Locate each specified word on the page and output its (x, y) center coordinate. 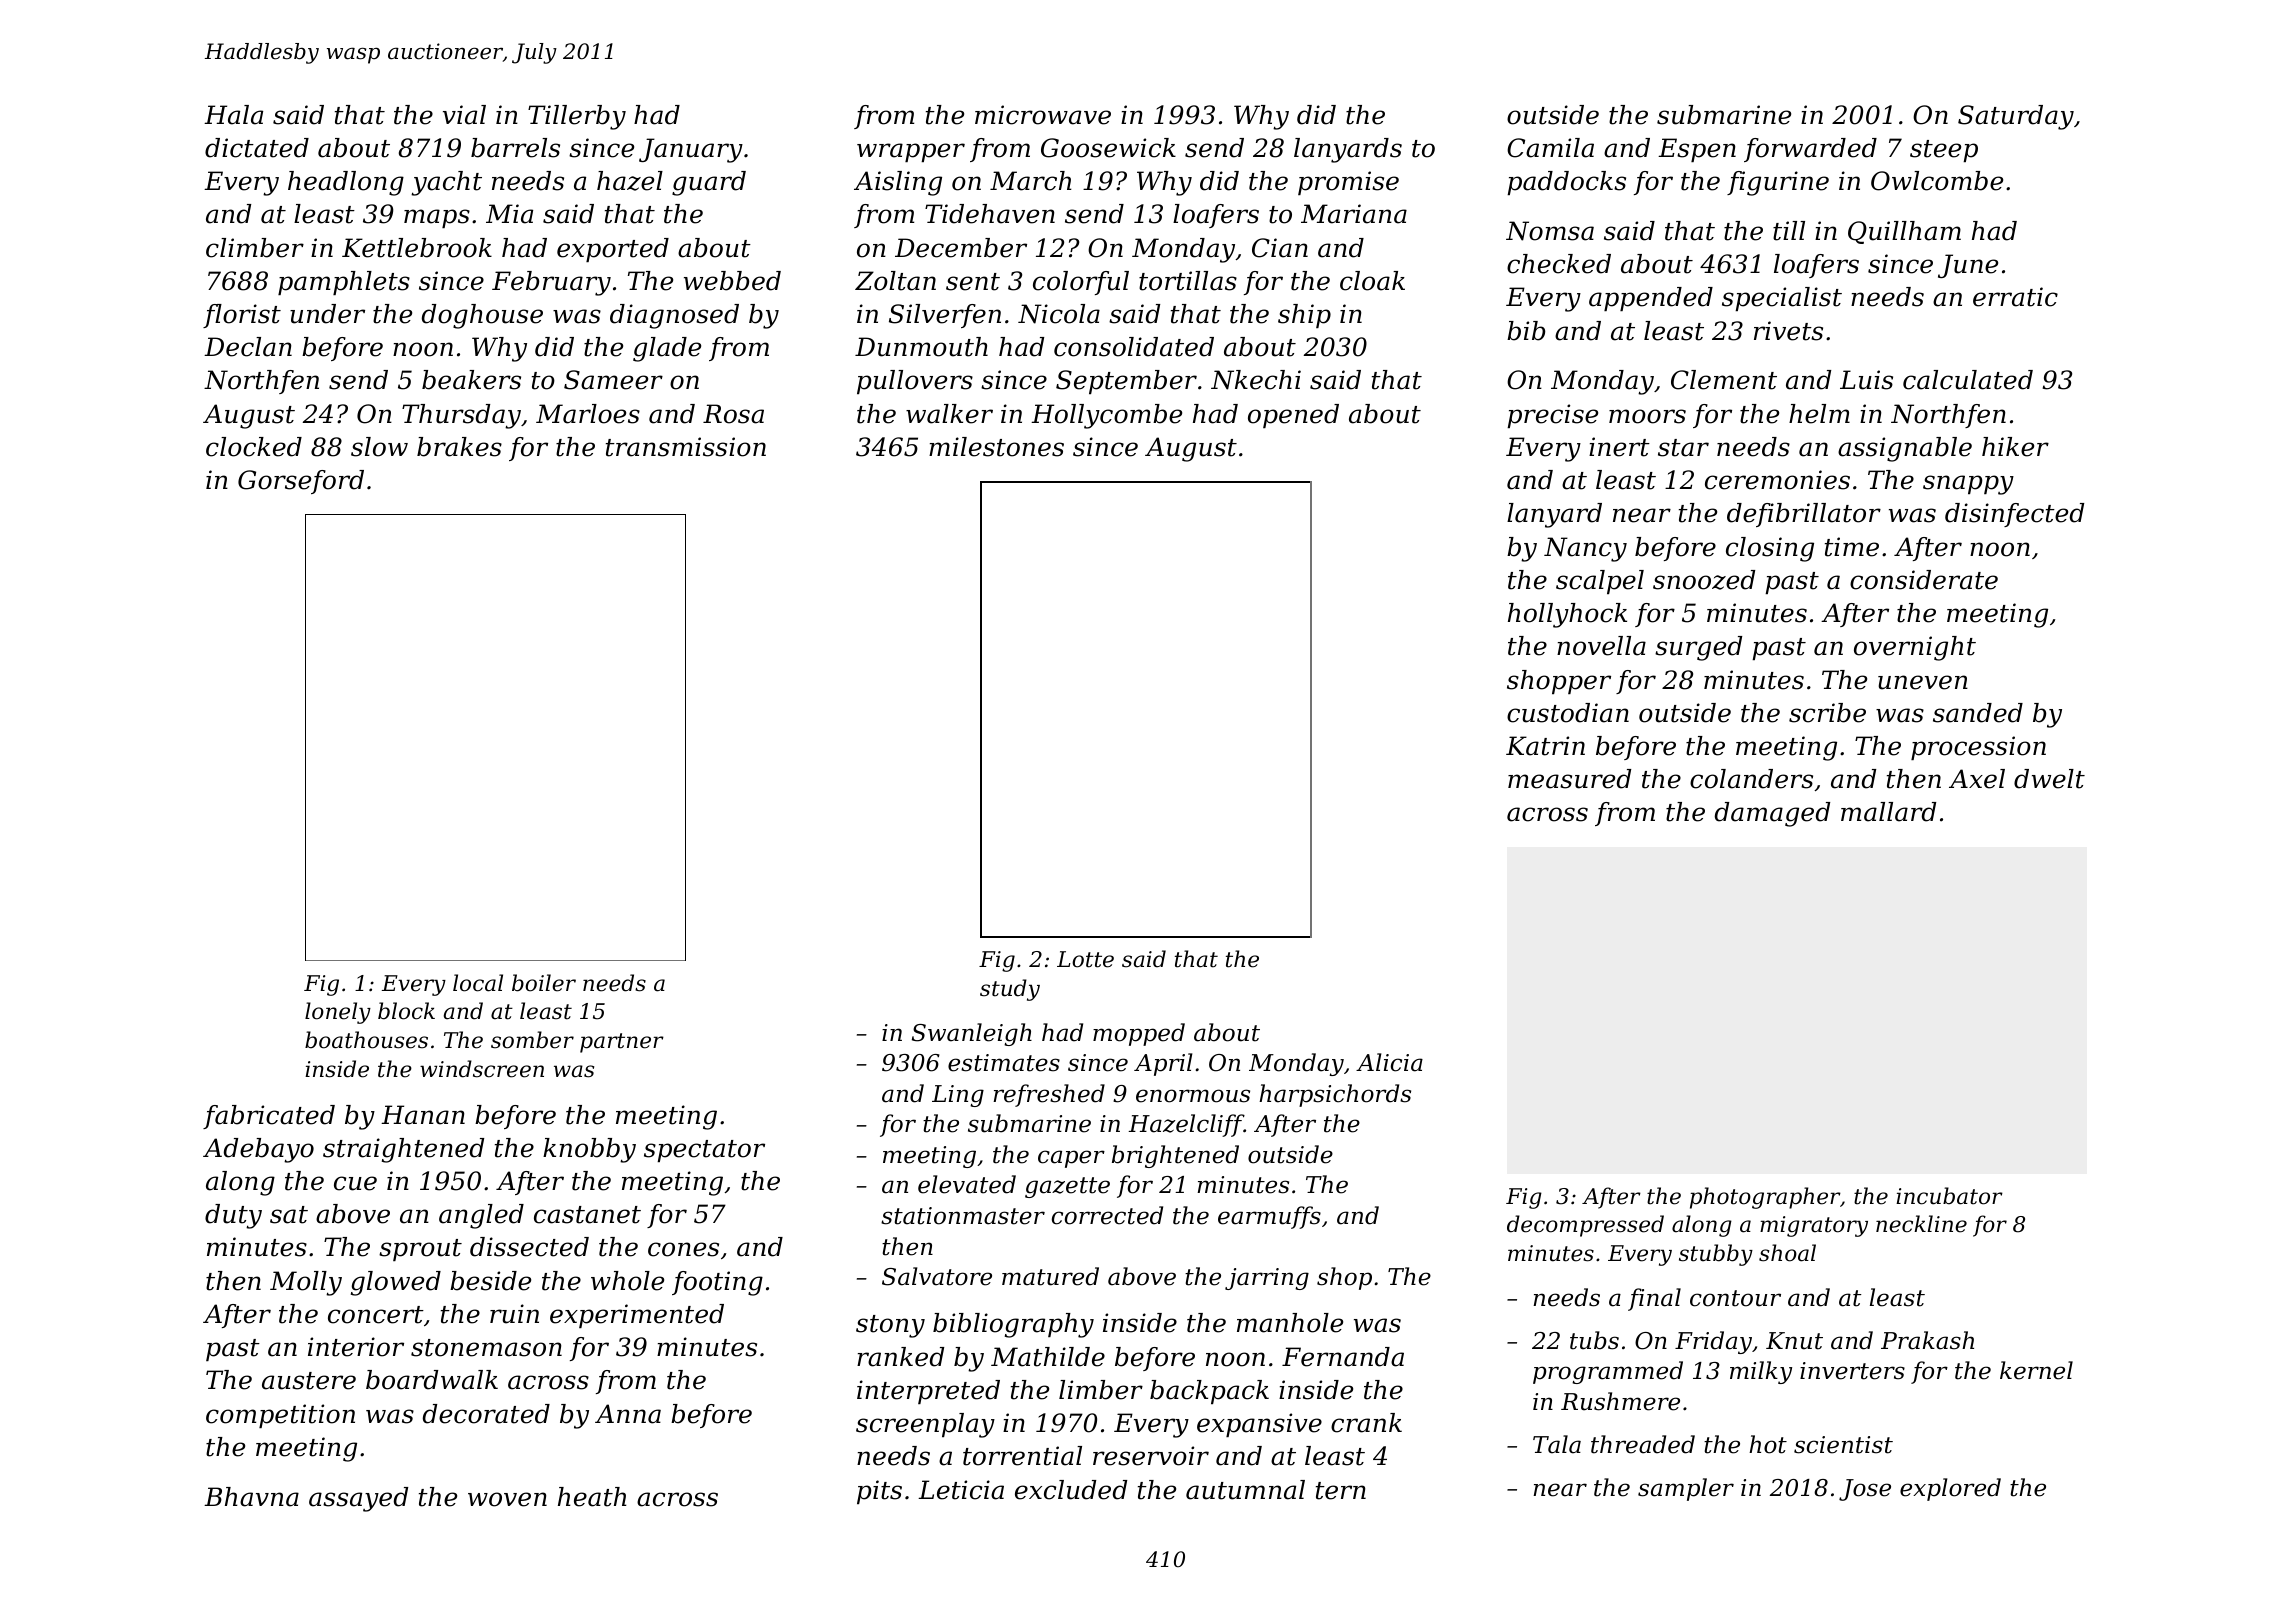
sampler (1686, 1489)
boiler (544, 983)
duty (233, 1216)
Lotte (1085, 959)
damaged (1772, 814)
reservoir (1151, 1456)
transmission (686, 447)
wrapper (911, 152)
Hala (233, 115)
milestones (996, 447)
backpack (1209, 1392)
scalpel (1600, 582)
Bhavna (251, 1497)
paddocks (1566, 183)
